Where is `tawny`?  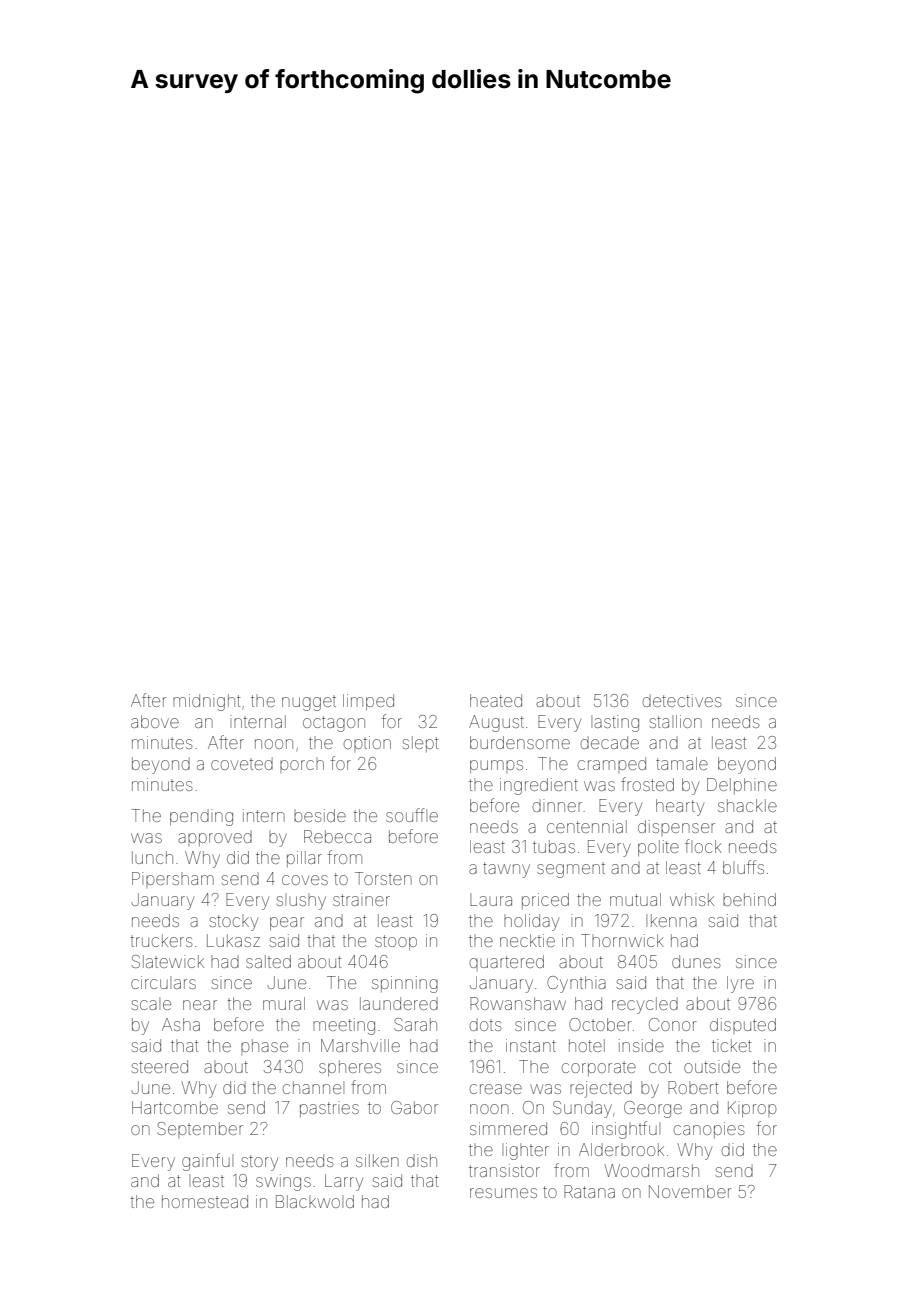
tawny is located at coordinates (506, 870).
